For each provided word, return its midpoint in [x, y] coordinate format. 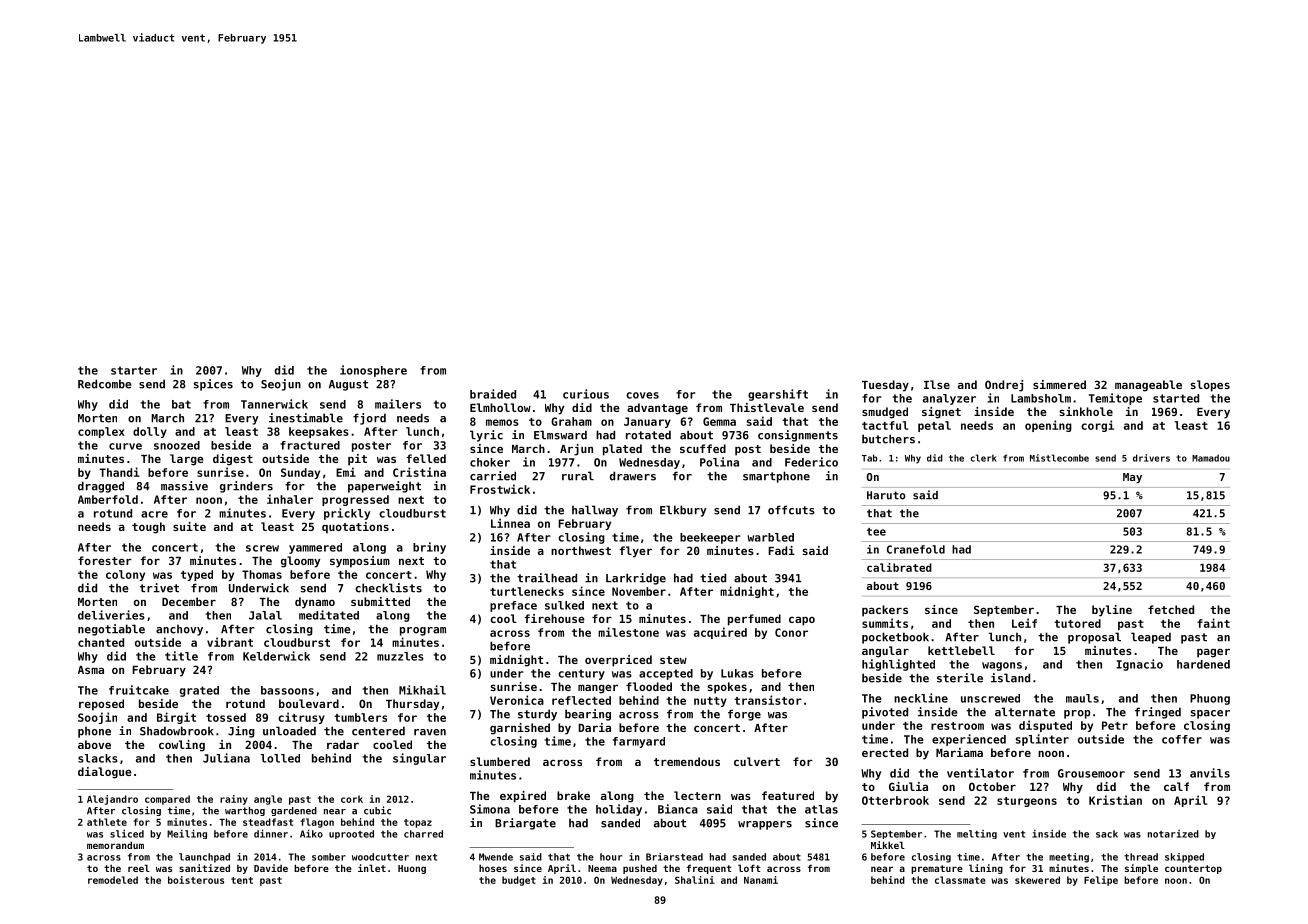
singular [419, 759]
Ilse [937, 384]
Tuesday [885, 386]
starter [134, 370]
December [189, 601]
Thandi [120, 472]
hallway [595, 511]
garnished [520, 729]
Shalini [695, 880]
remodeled [113, 880]
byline [1112, 611]
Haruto [886, 495]
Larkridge [636, 579]
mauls [1082, 698]
